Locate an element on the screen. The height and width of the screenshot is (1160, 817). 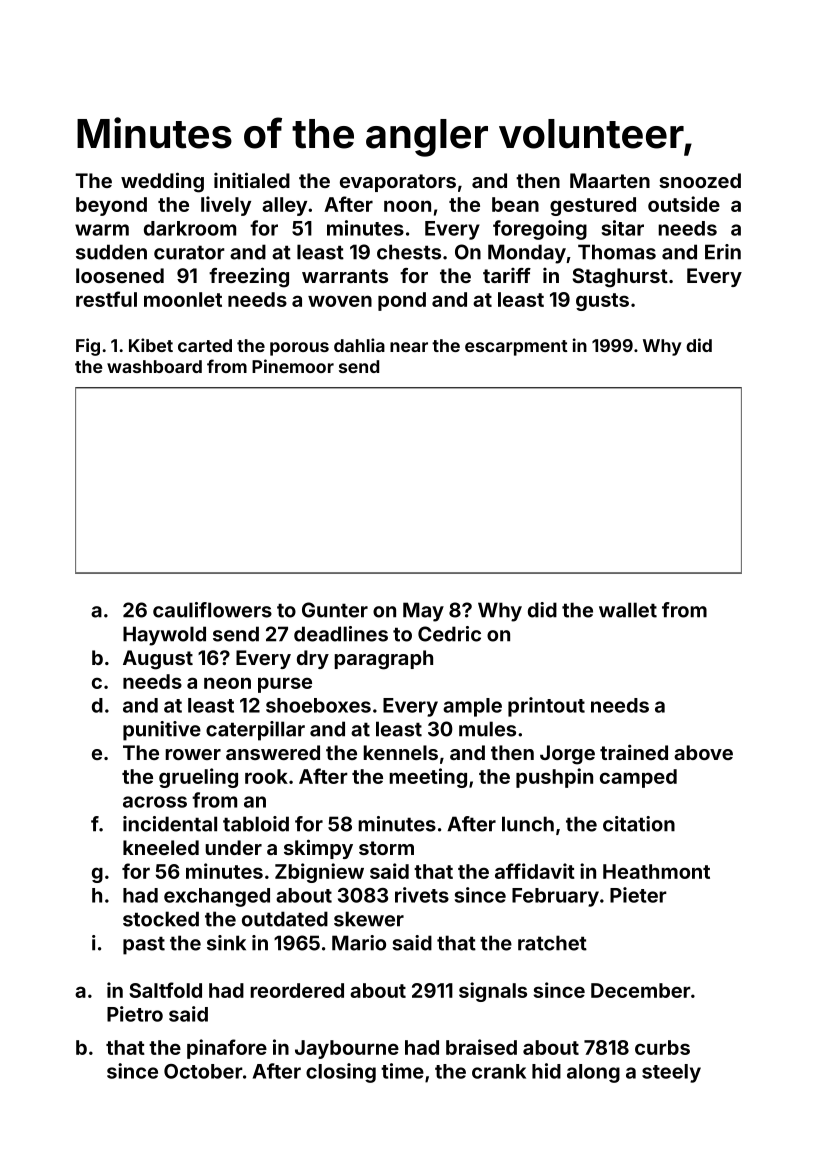
near is located at coordinates (409, 347).
